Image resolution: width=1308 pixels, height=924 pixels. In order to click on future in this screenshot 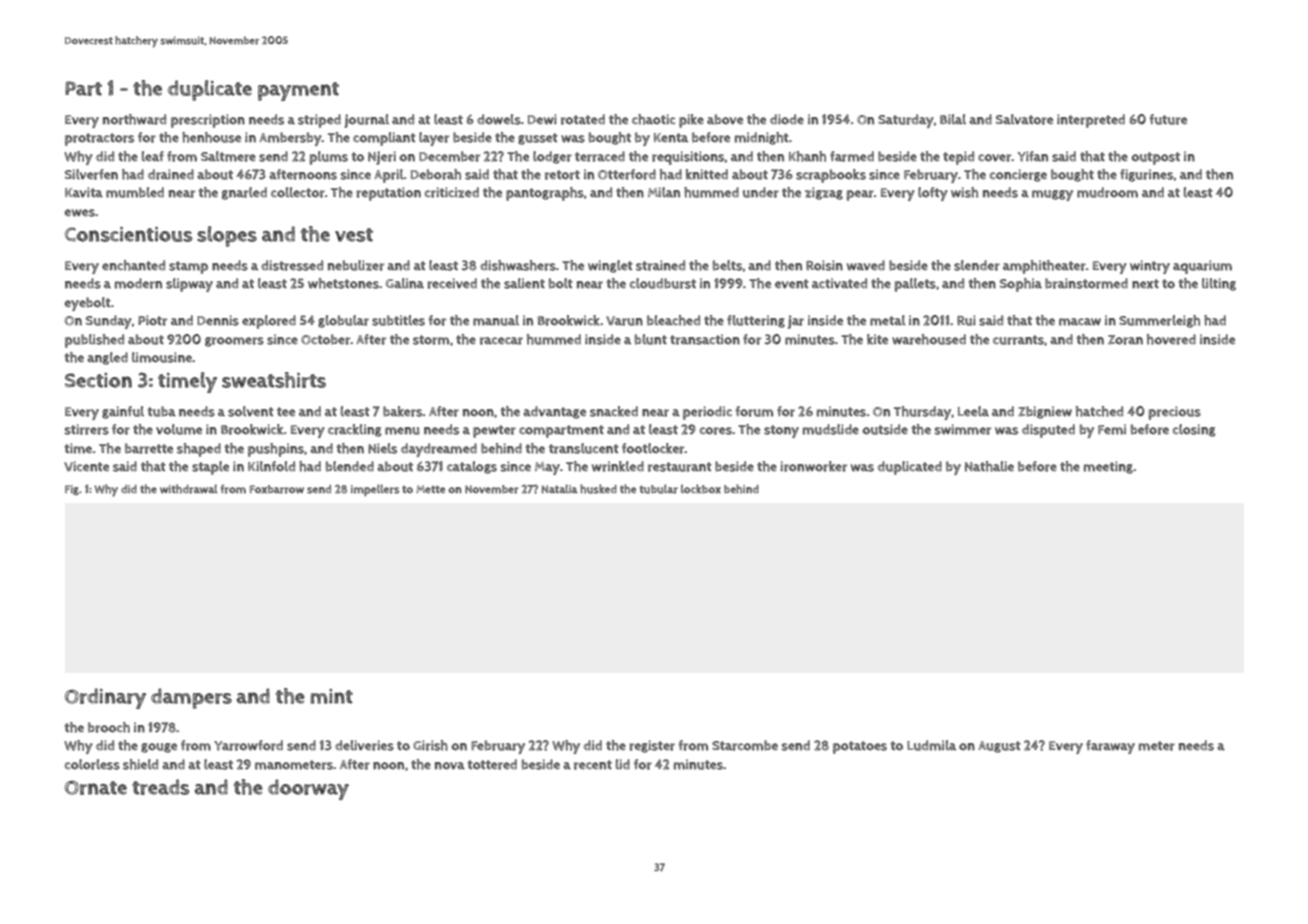, I will do `click(1168, 119)`.
